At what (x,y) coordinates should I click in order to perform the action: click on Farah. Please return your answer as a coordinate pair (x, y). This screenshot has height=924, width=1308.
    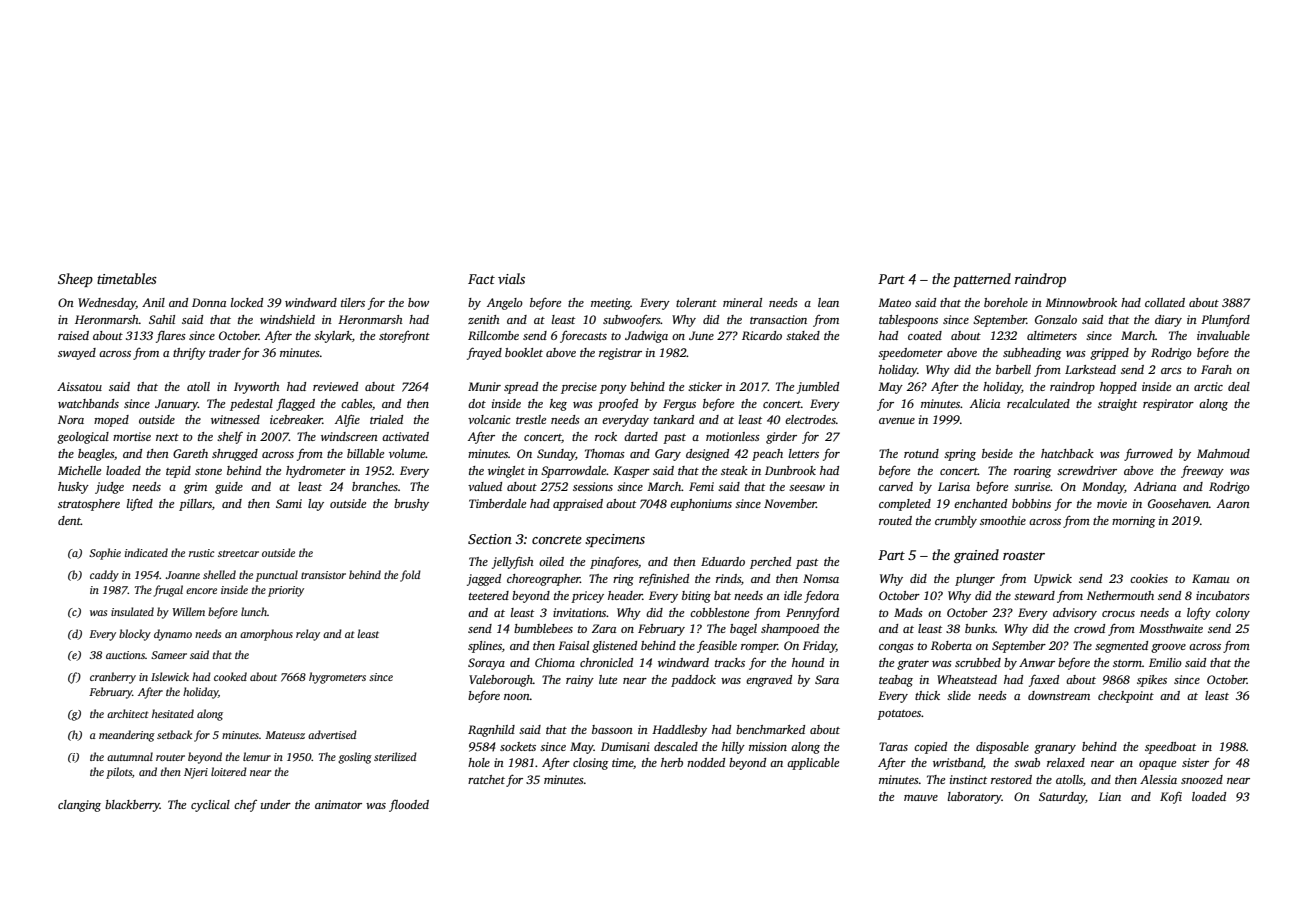
    Looking at the image, I should click on (1216, 369).
